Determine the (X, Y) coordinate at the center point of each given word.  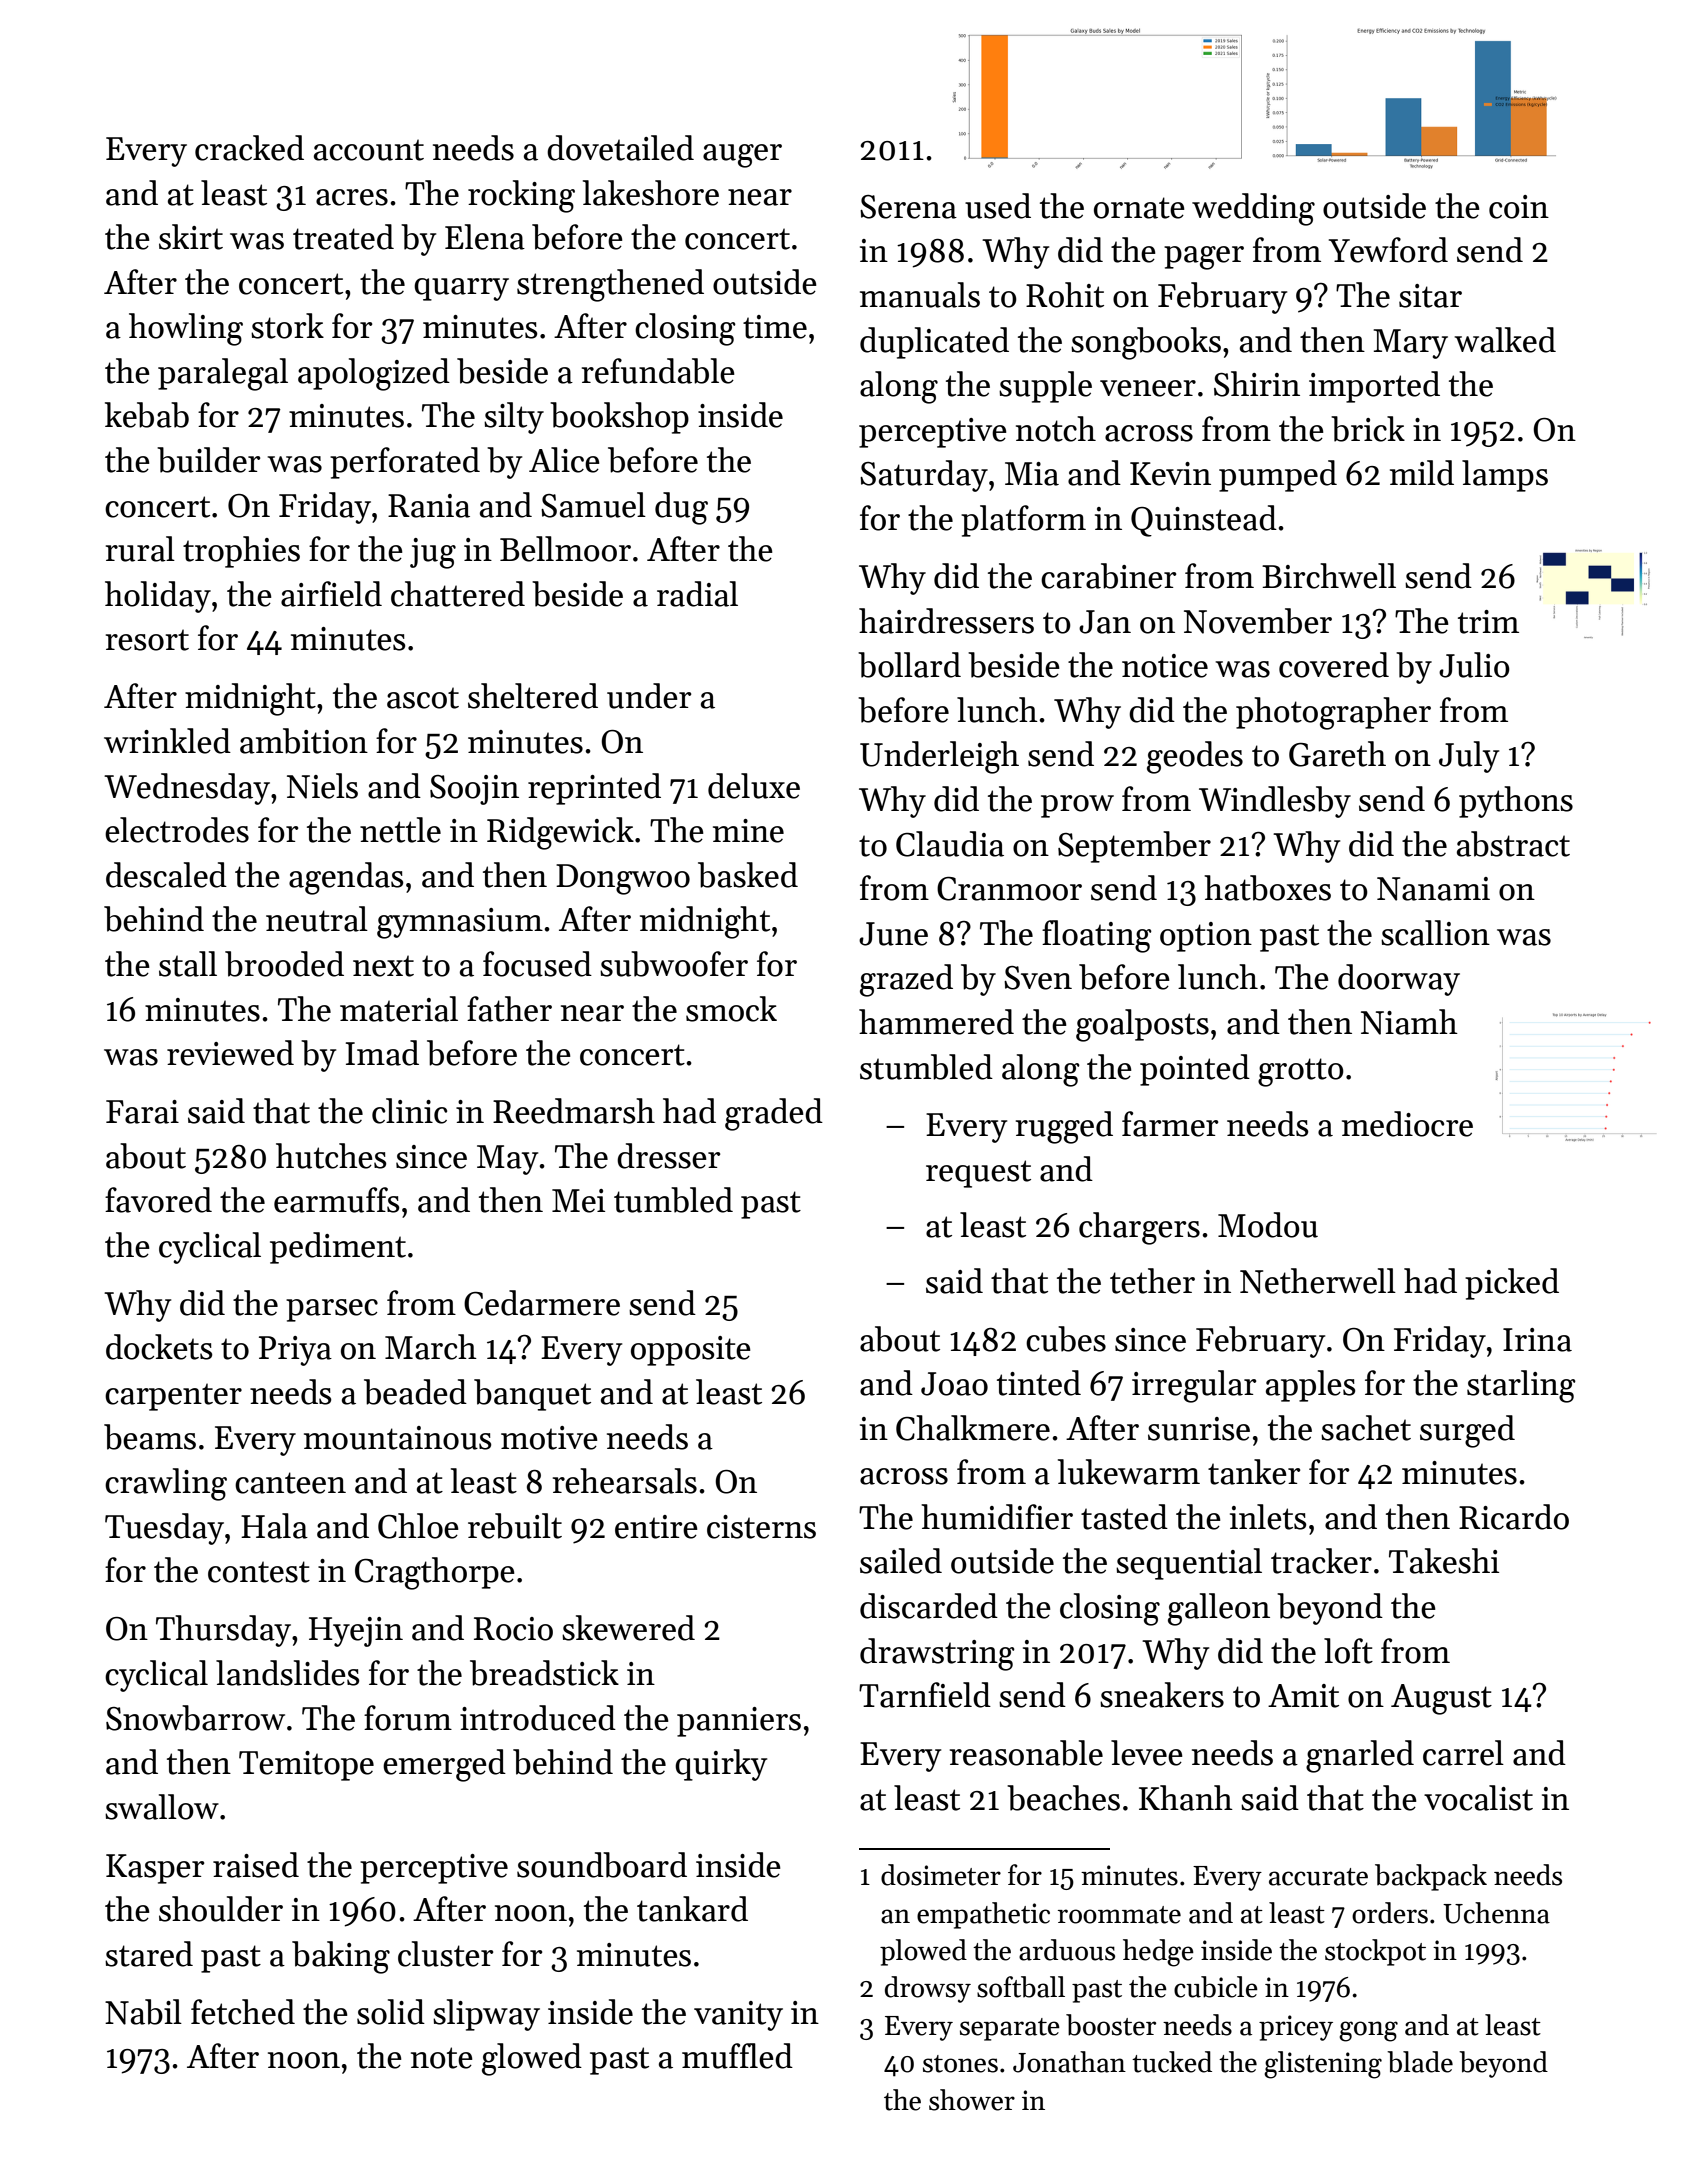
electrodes (177, 830)
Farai (142, 1112)
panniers (739, 1722)
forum (408, 1718)
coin (1519, 207)
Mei (578, 1201)
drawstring (937, 1654)
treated (343, 237)
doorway (1399, 980)
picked (1512, 1284)
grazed (906, 980)
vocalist (1478, 1798)
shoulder (221, 1909)
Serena (908, 207)
